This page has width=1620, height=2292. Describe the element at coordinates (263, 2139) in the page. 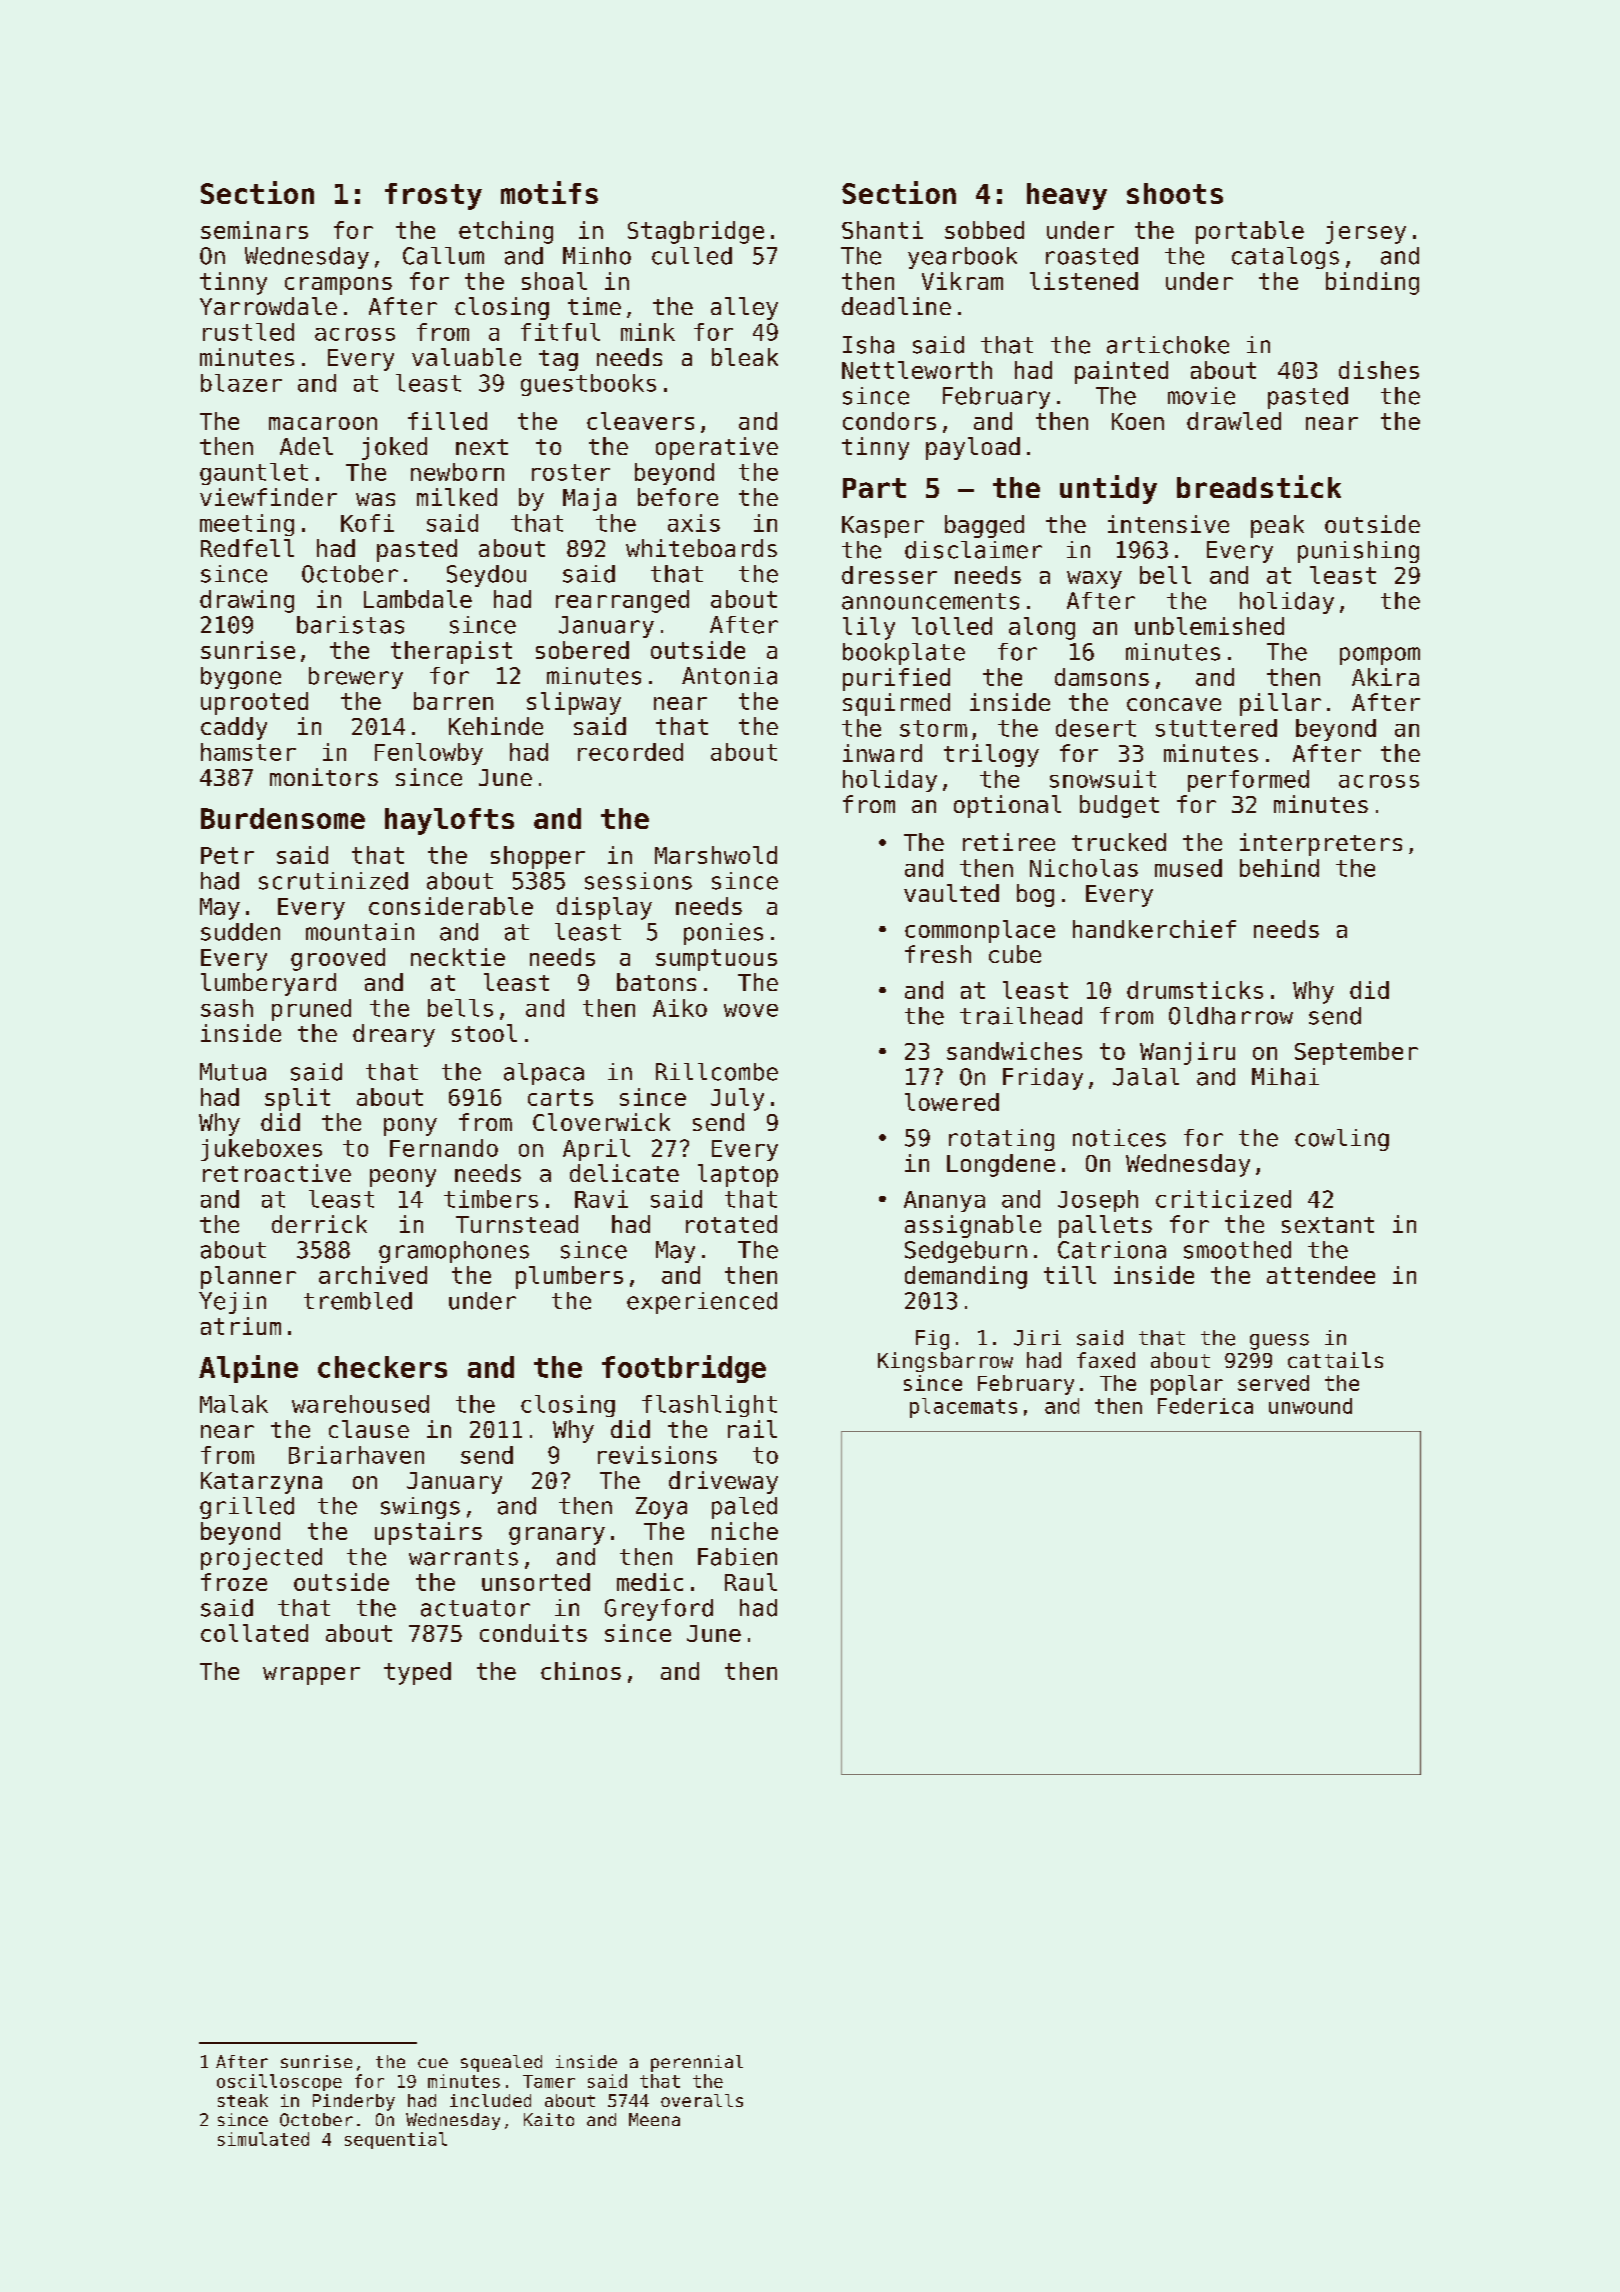

I see `simulated` at that location.
